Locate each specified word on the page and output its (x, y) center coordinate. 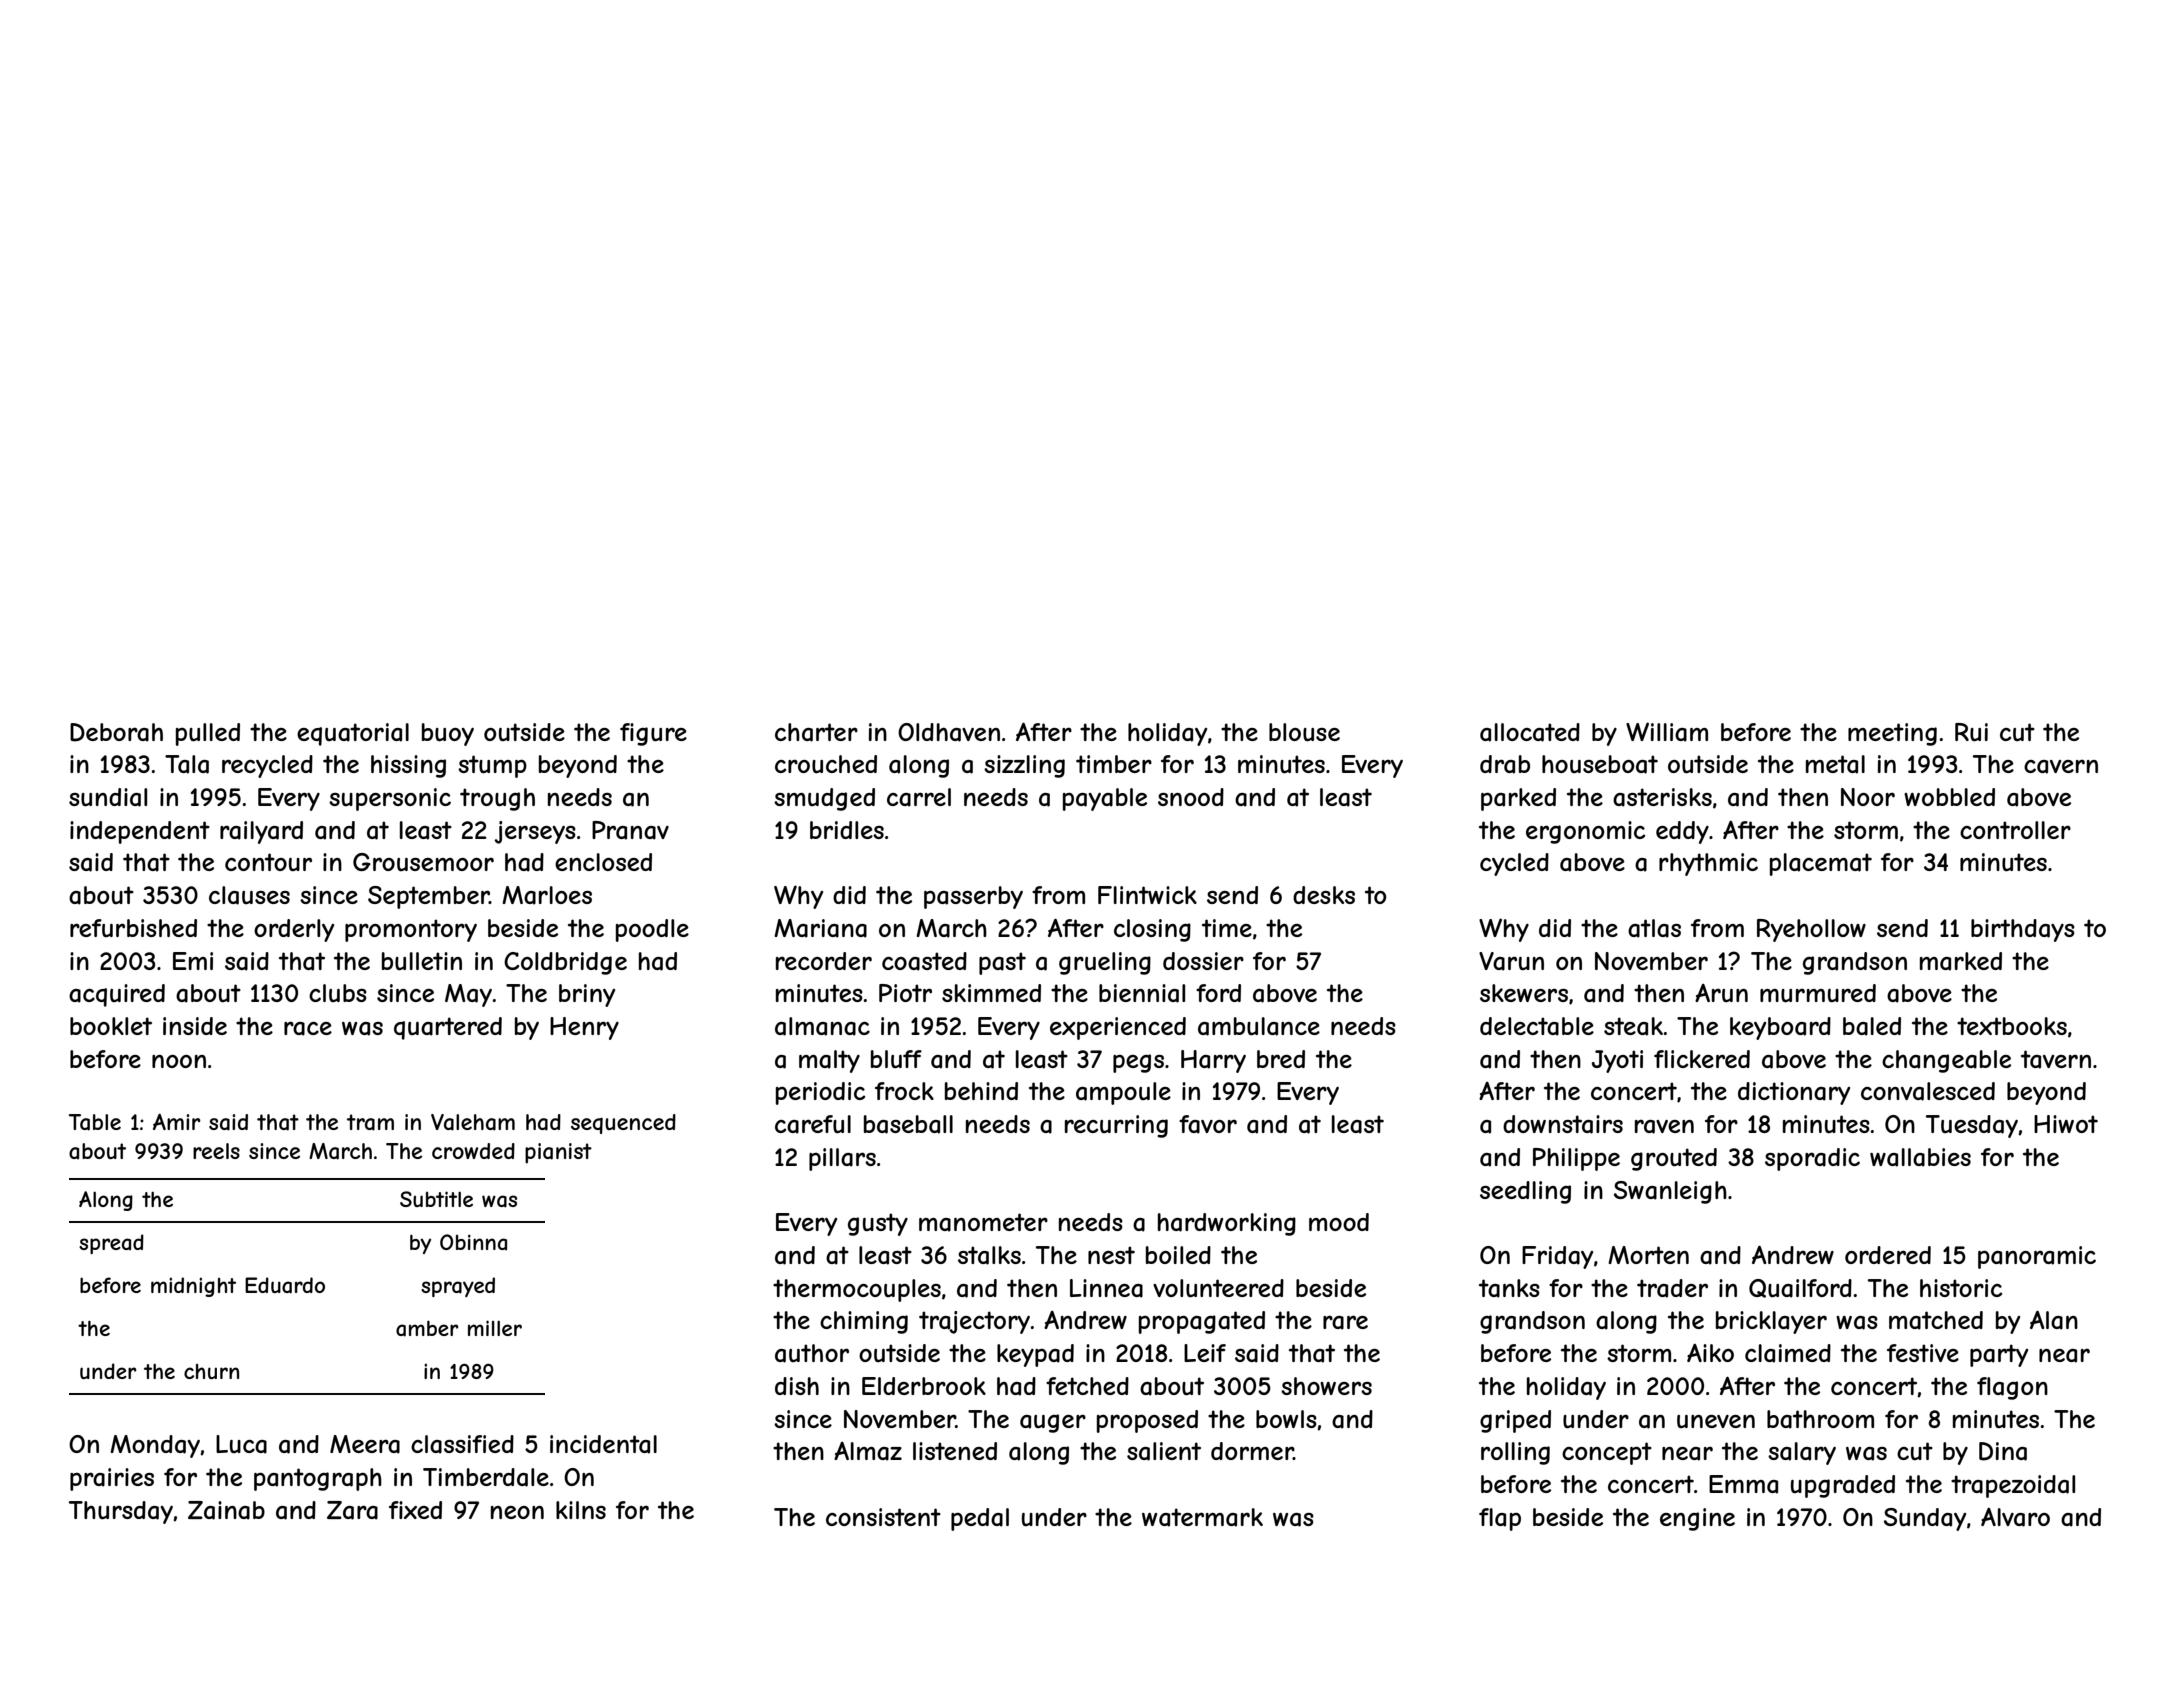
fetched (1087, 1386)
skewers (1524, 993)
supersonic (390, 799)
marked (1961, 961)
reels (216, 1151)
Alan (2054, 1320)
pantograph (318, 1479)
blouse (1304, 732)
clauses (249, 895)
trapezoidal (2013, 1486)
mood (1339, 1222)
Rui (1971, 732)
